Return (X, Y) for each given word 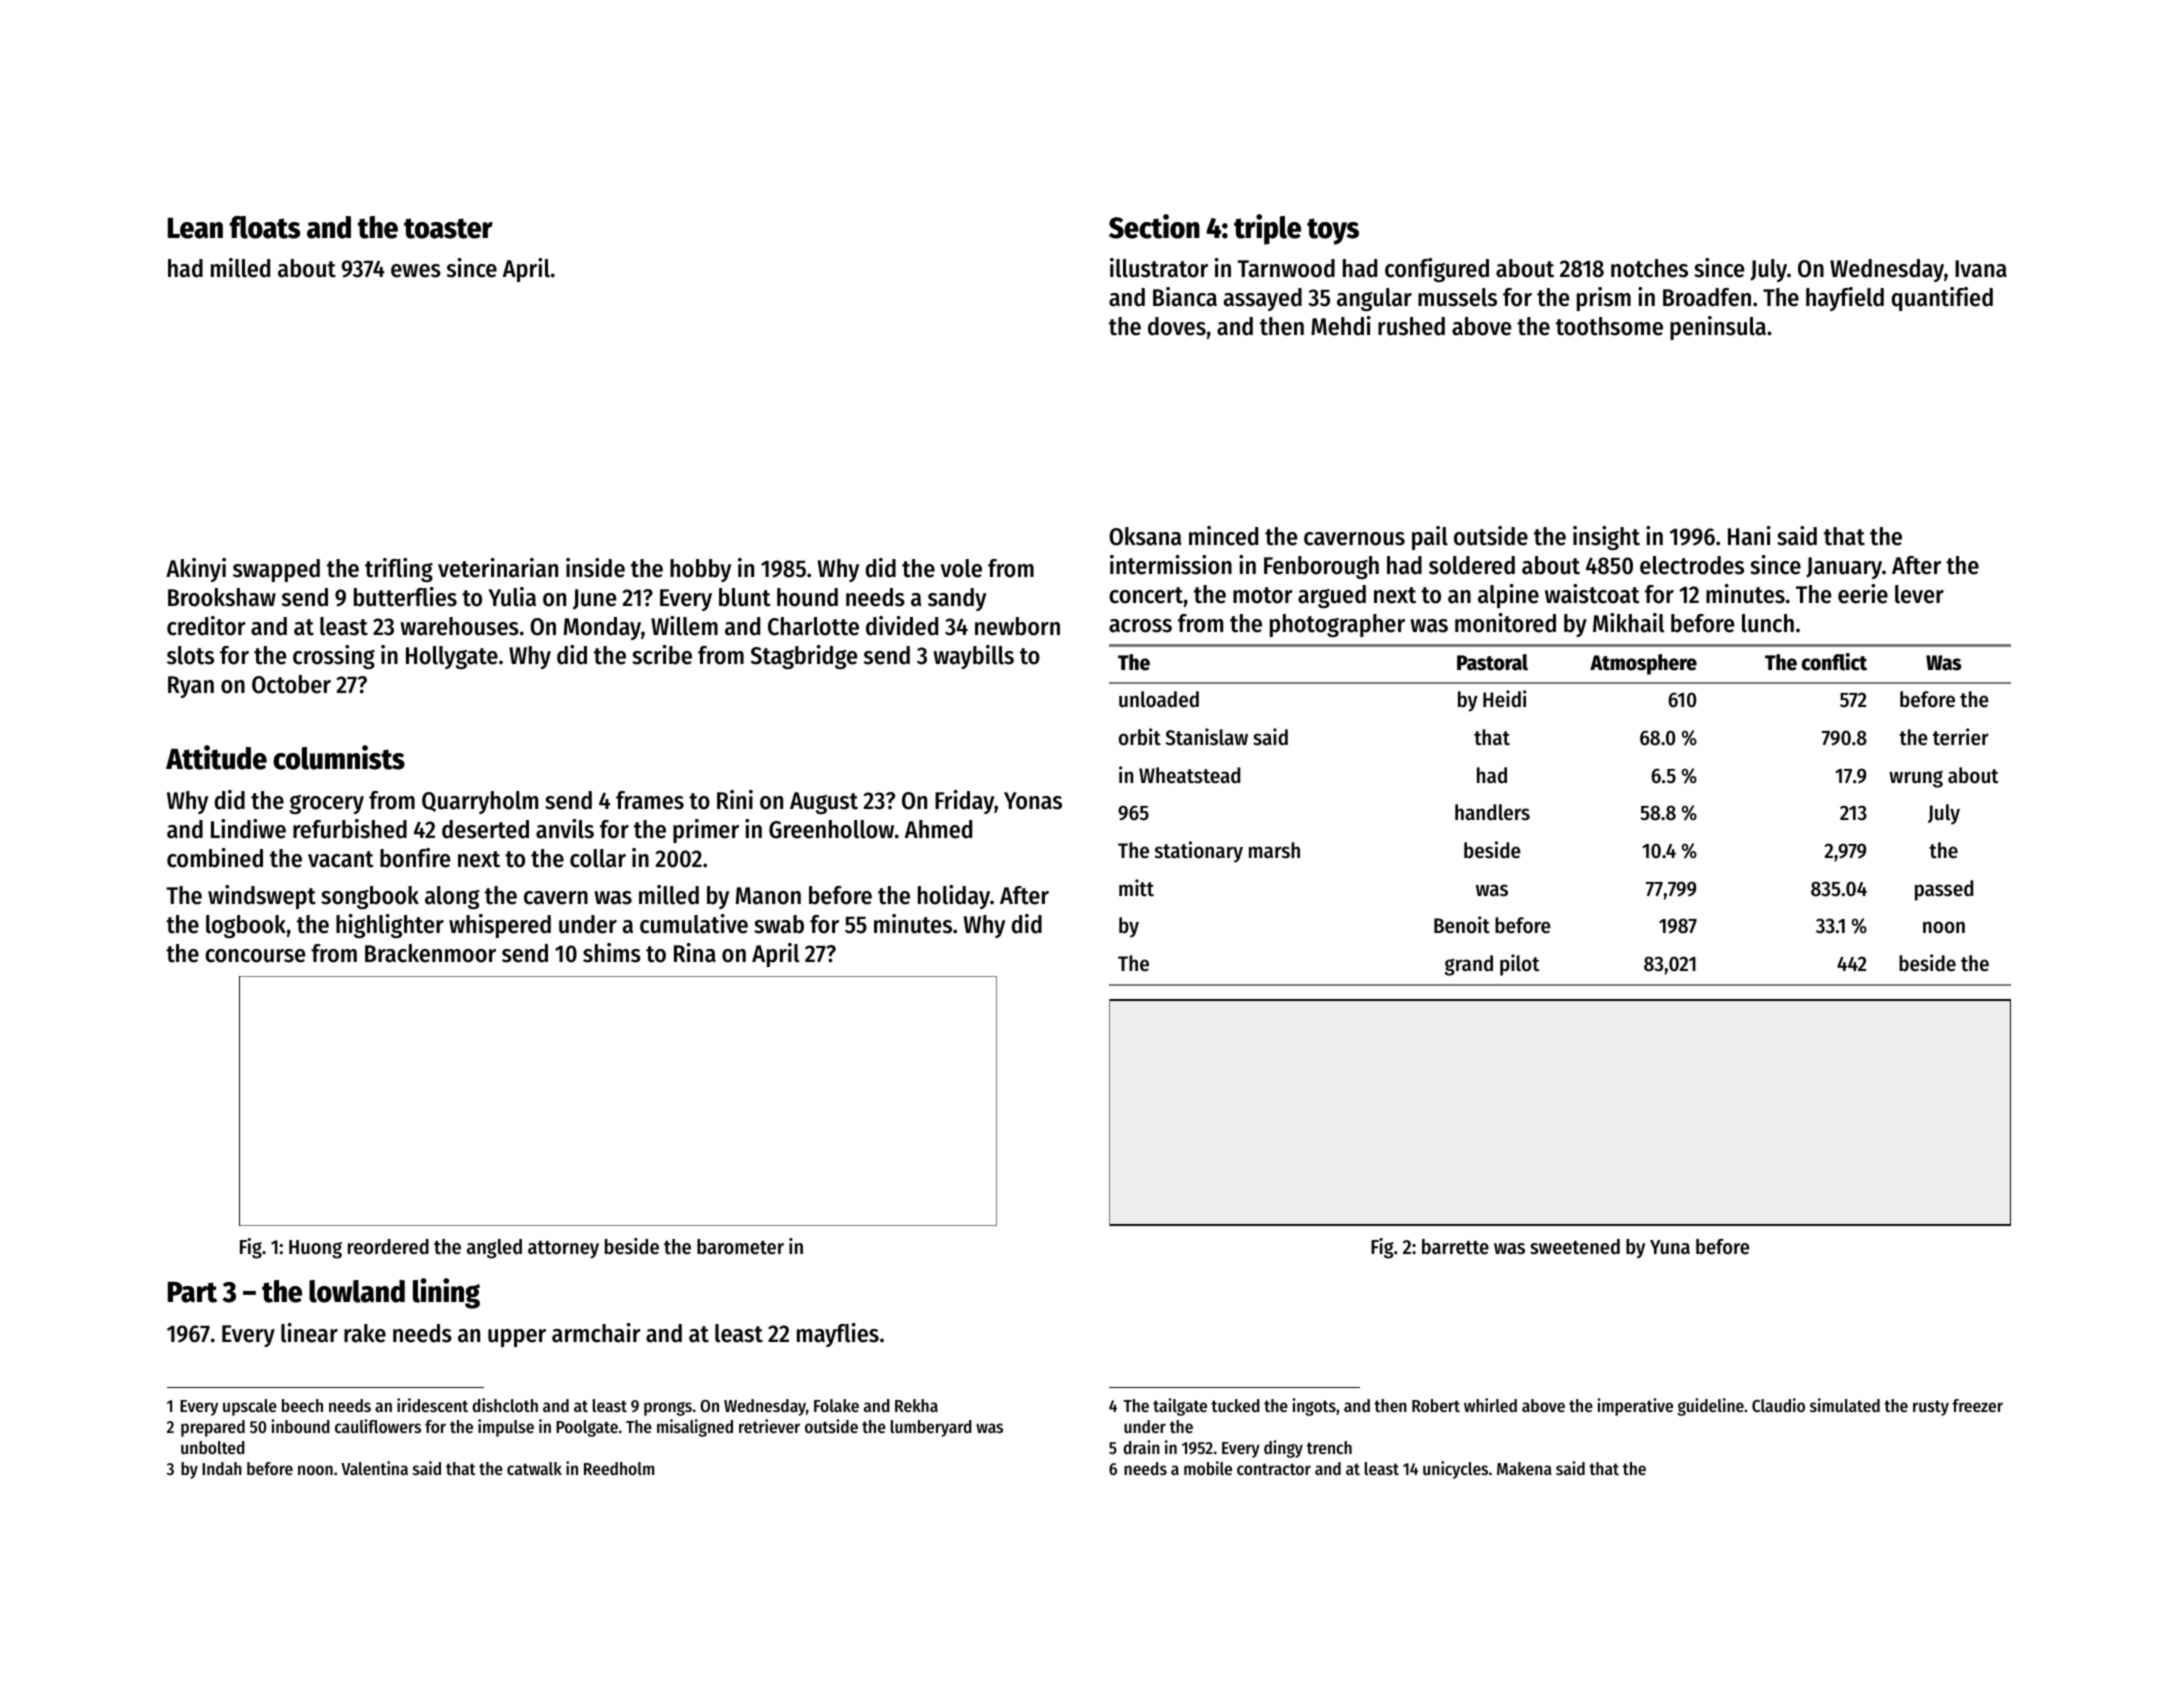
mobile (1208, 1468)
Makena (1524, 1468)
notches (1649, 268)
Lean (195, 228)
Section (1154, 226)
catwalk (534, 1468)
